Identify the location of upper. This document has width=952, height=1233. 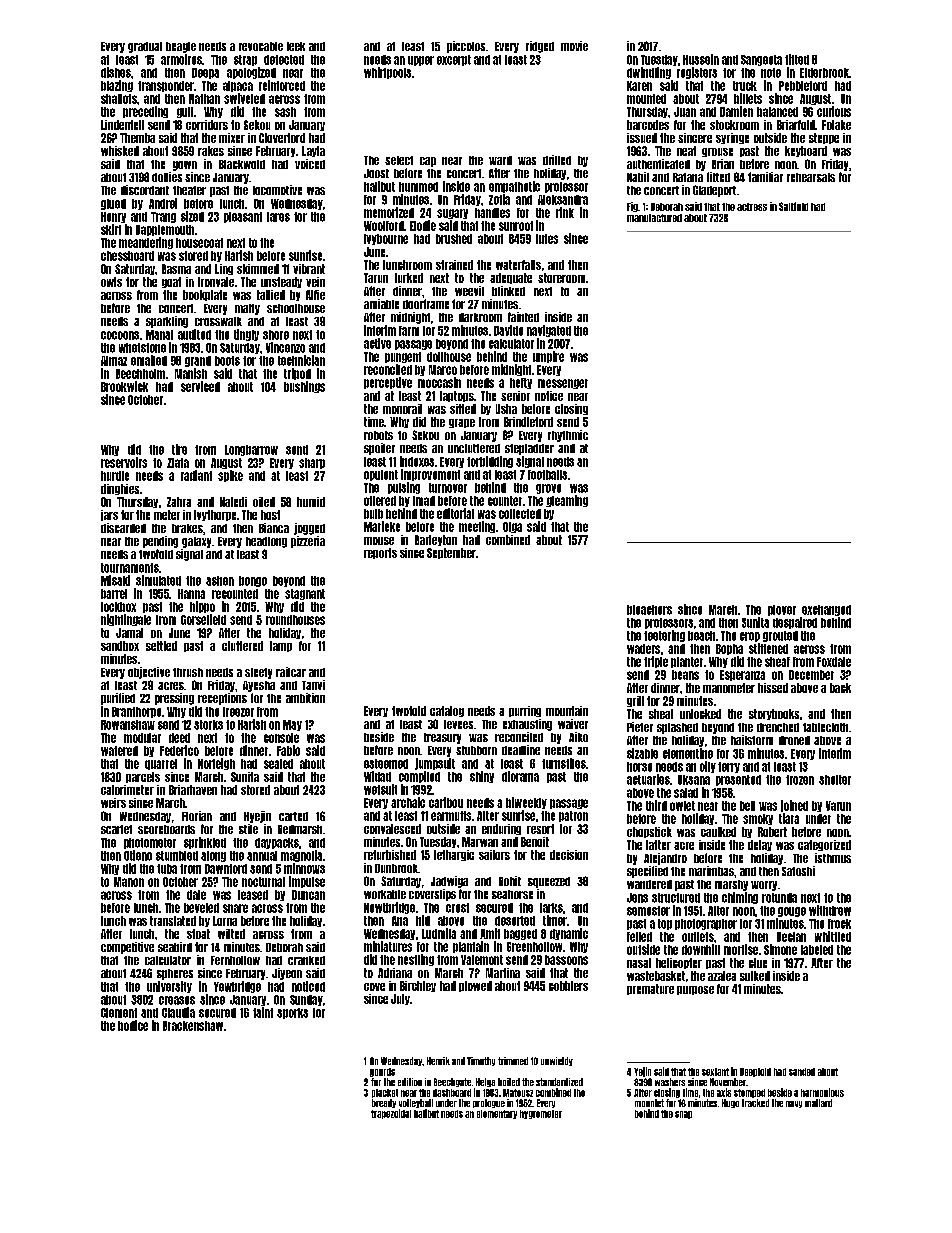
(421, 61).
